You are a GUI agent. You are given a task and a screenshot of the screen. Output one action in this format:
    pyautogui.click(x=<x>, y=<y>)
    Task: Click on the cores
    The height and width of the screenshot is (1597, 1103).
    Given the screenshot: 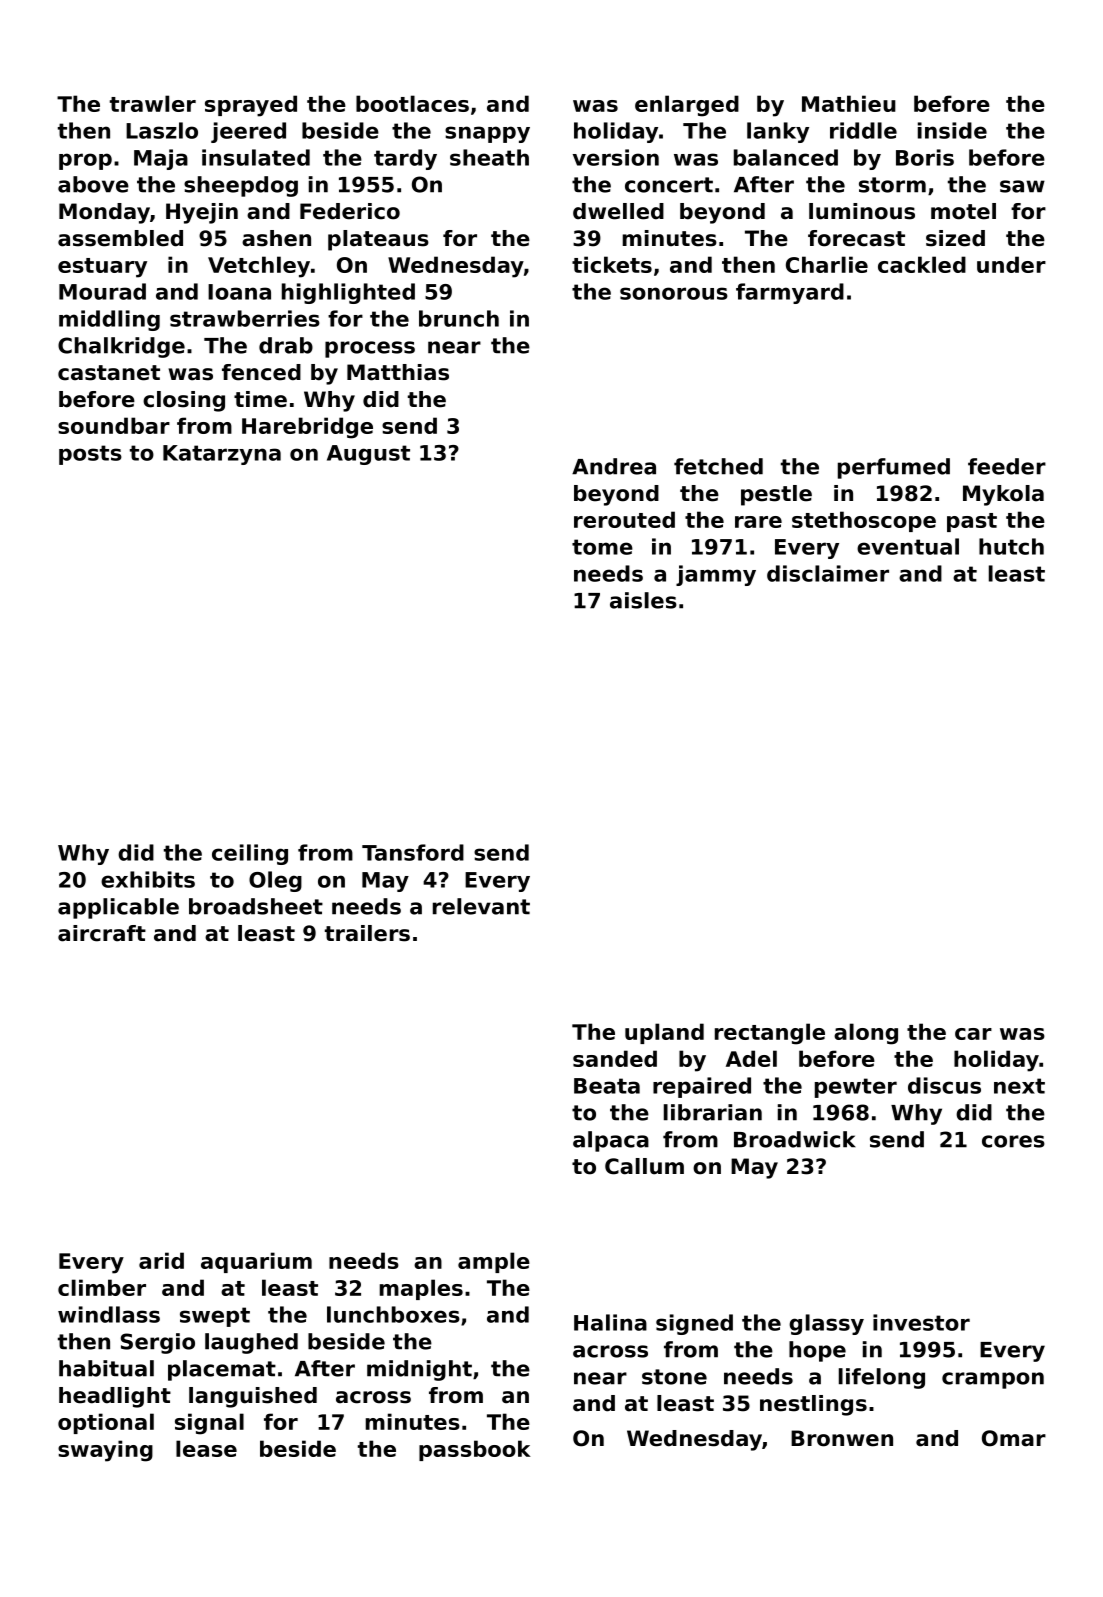 What is the action you would take?
    pyautogui.click(x=1013, y=1141)
